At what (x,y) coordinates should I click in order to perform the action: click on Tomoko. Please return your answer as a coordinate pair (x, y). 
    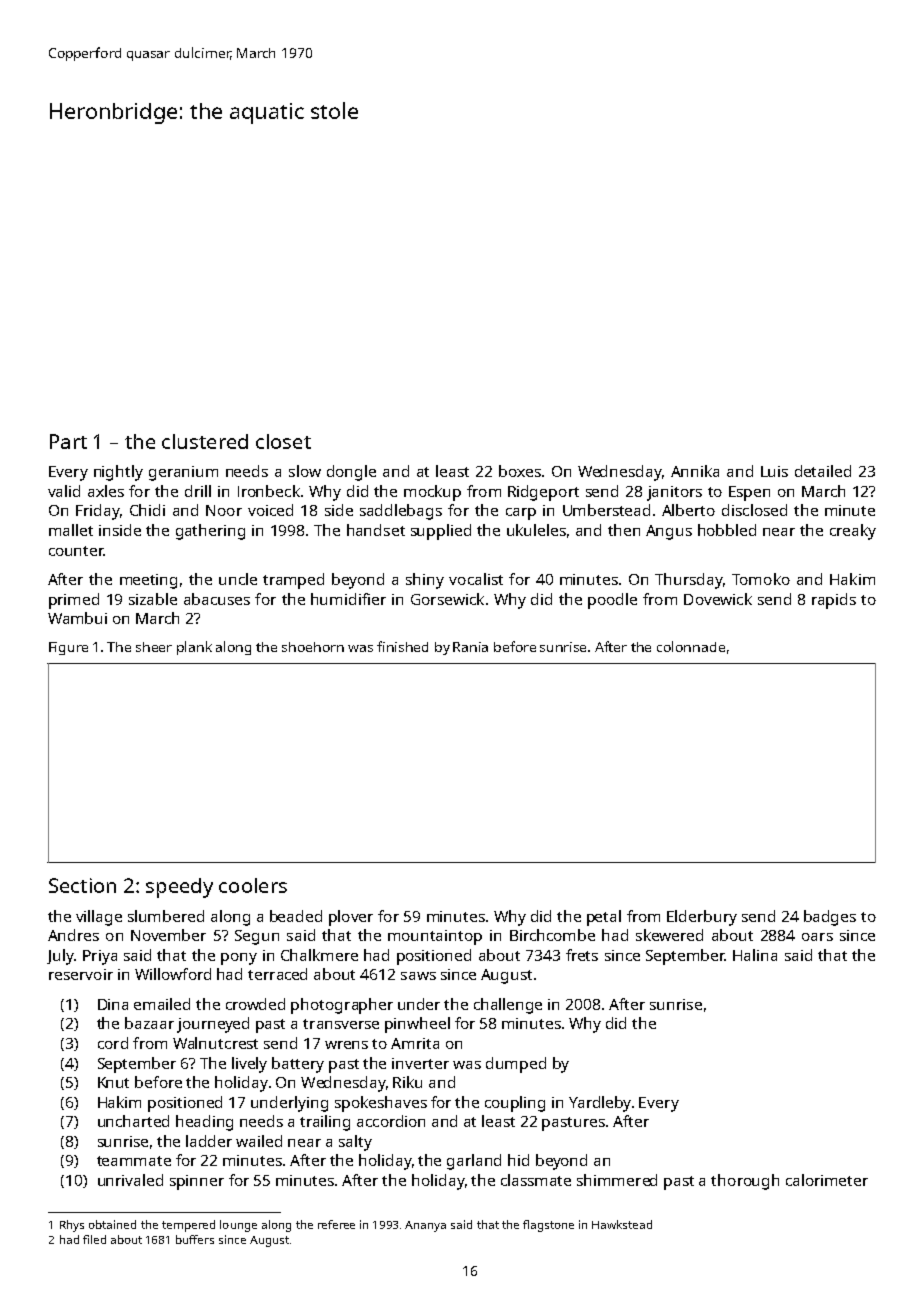
    Looking at the image, I should click on (761, 579).
